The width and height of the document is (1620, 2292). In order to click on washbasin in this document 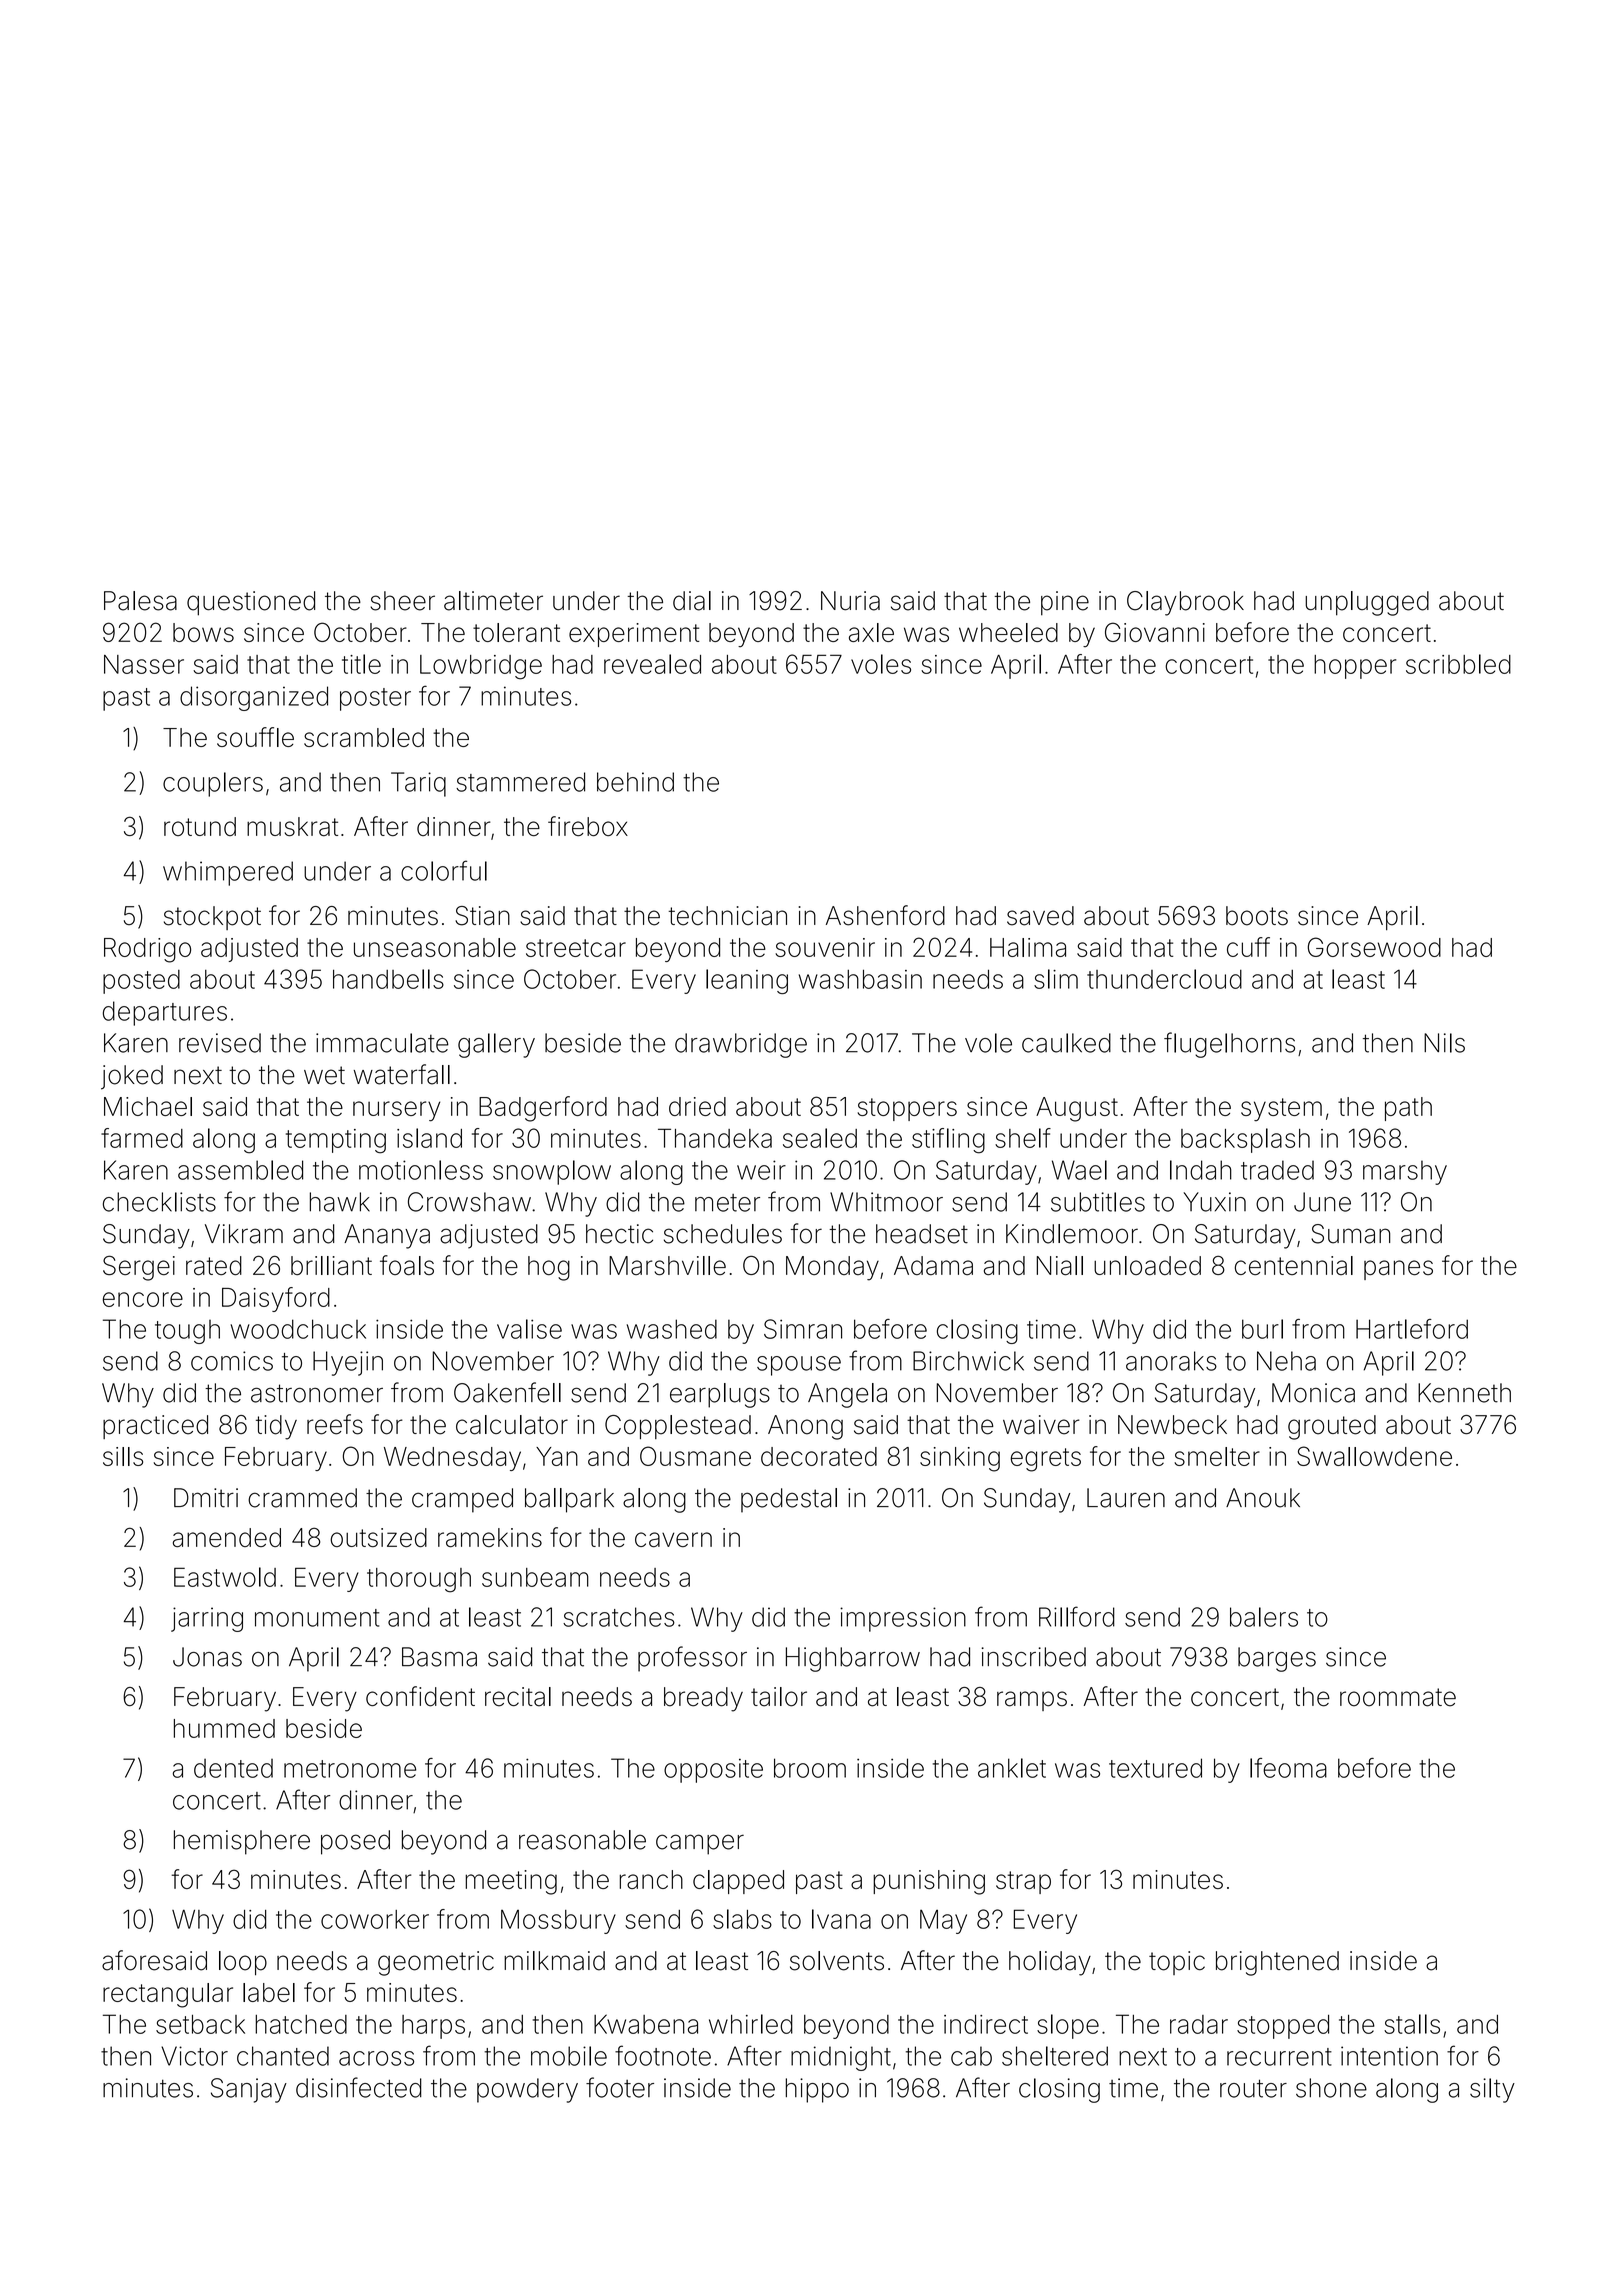, I will do `click(860, 979)`.
